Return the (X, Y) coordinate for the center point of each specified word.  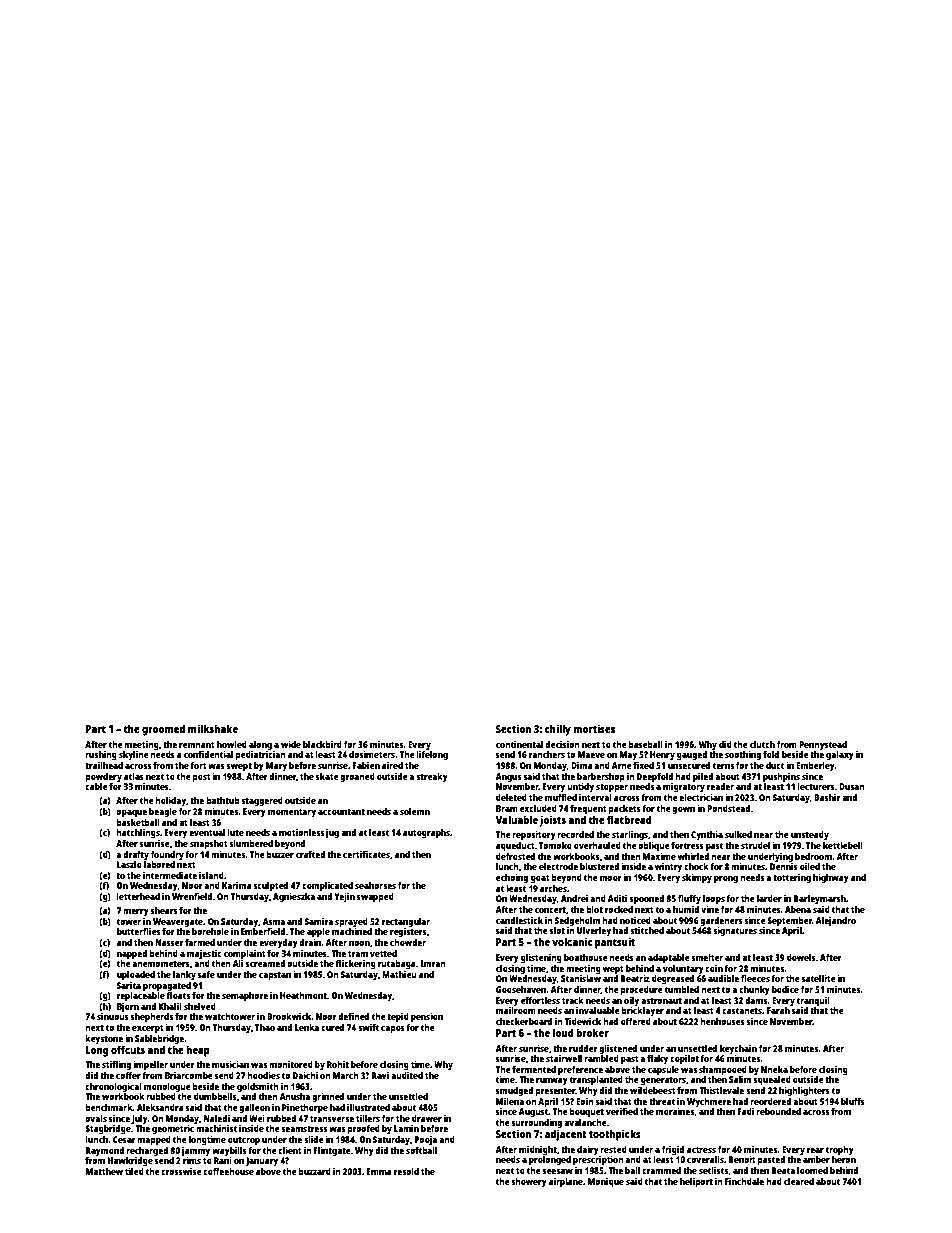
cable (96, 786)
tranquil (813, 1001)
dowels (801, 957)
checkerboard (524, 1021)
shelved (200, 1006)
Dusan (852, 786)
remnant (197, 745)
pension (427, 1017)
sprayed (351, 922)
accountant (341, 812)
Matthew (104, 1171)
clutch (762, 744)
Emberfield (263, 931)
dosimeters (372, 754)
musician (230, 1064)
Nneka (774, 1069)
